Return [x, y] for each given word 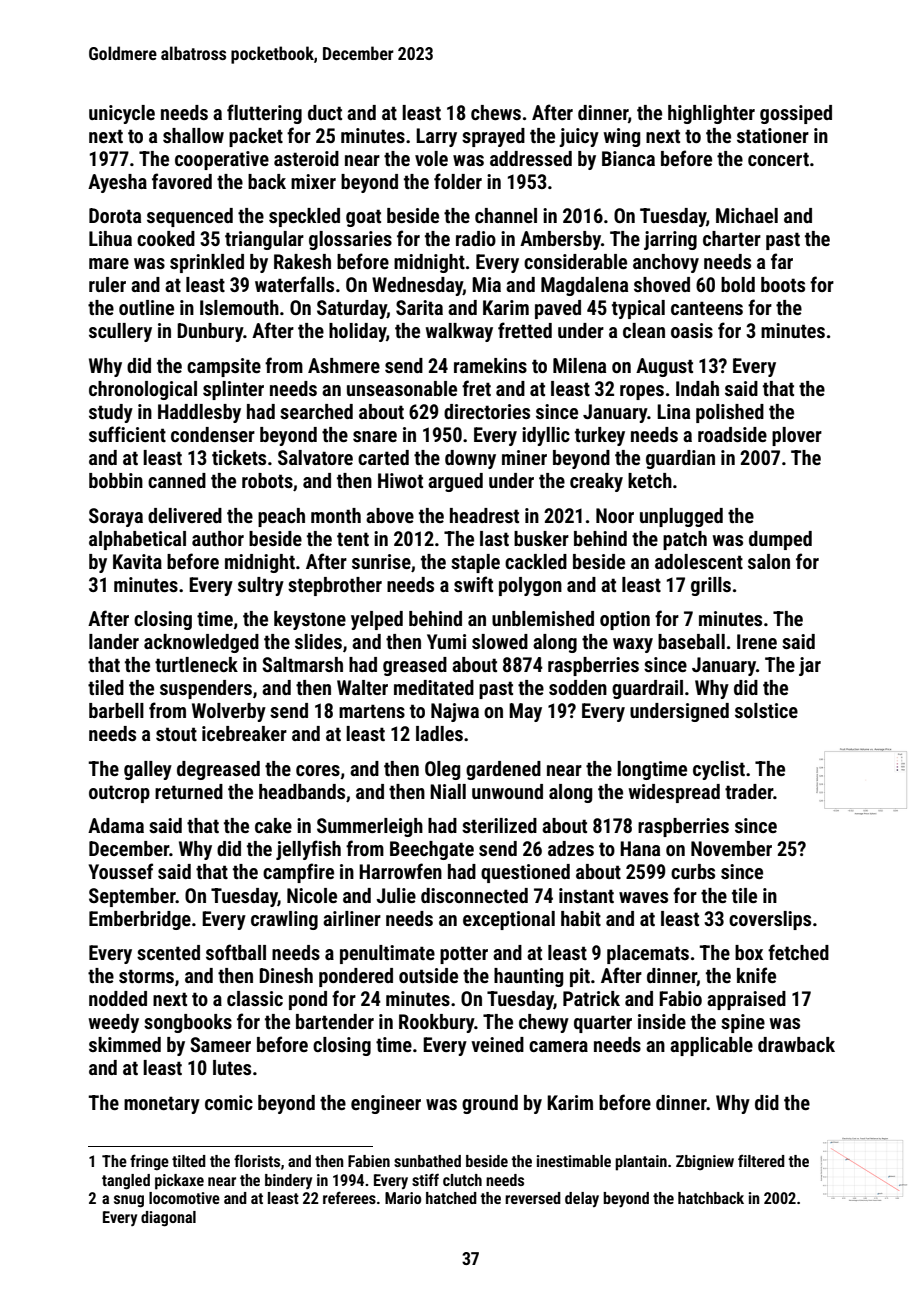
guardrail [647, 689]
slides [318, 641]
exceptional [509, 920]
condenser [213, 434]
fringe [149, 1162]
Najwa [455, 712]
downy [470, 459]
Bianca [628, 158]
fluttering [264, 114]
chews [496, 112]
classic [255, 998]
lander [114, 641]
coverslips [770, 920]
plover [797, 436]
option [625, 620]
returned [189, 791]
